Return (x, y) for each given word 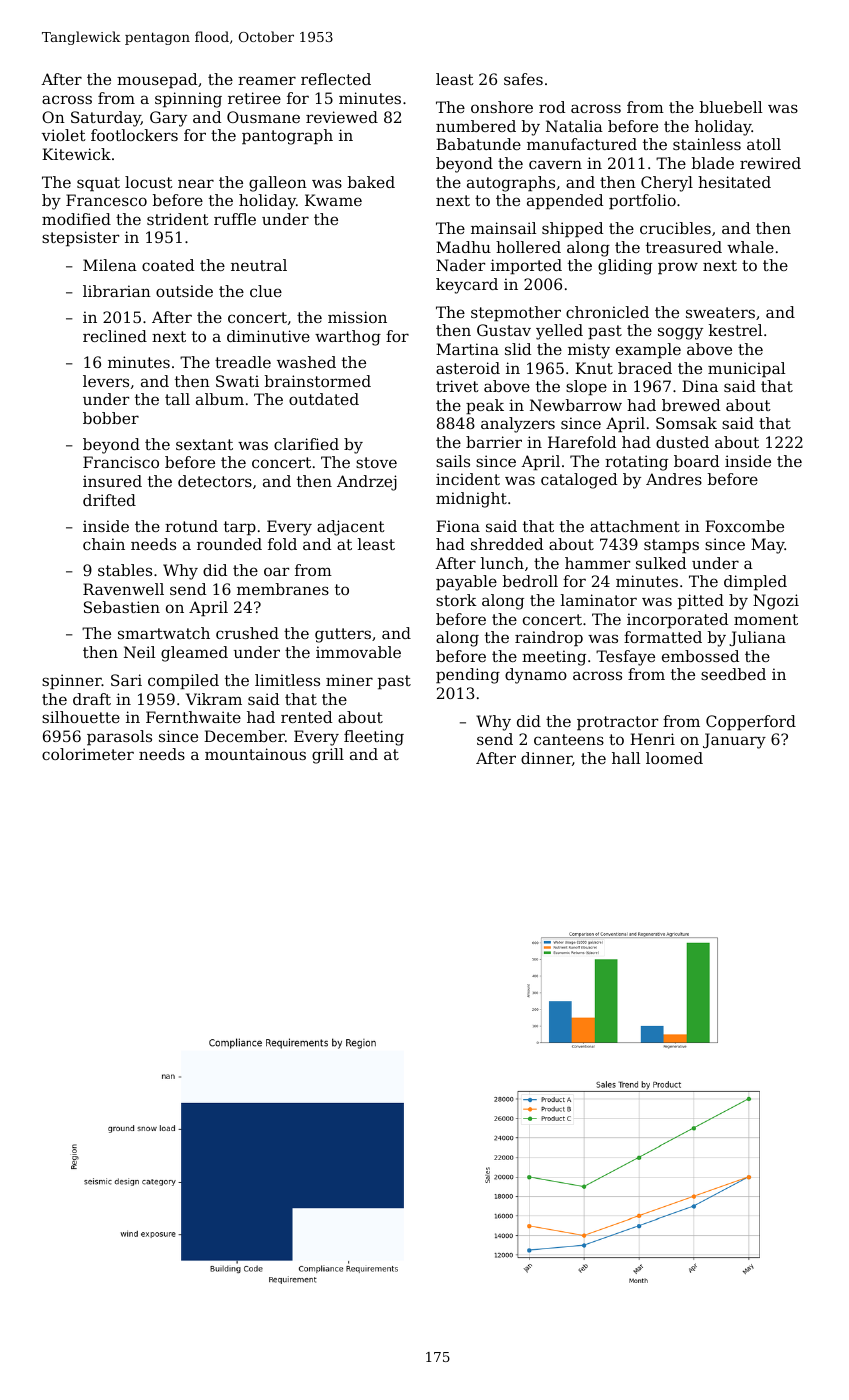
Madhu (463, 247)
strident (178, 219)
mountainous (255, 754)
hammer (597, 563)
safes (523, 79)
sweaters (720, 312)
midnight (471, 500)
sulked (661, 563)
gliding (625, 267)
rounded (229, 544)
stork (456, 600)
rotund (191, 526)
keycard (467, 286)
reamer (267, 80)
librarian (117, 291)
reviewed (342, 117)
